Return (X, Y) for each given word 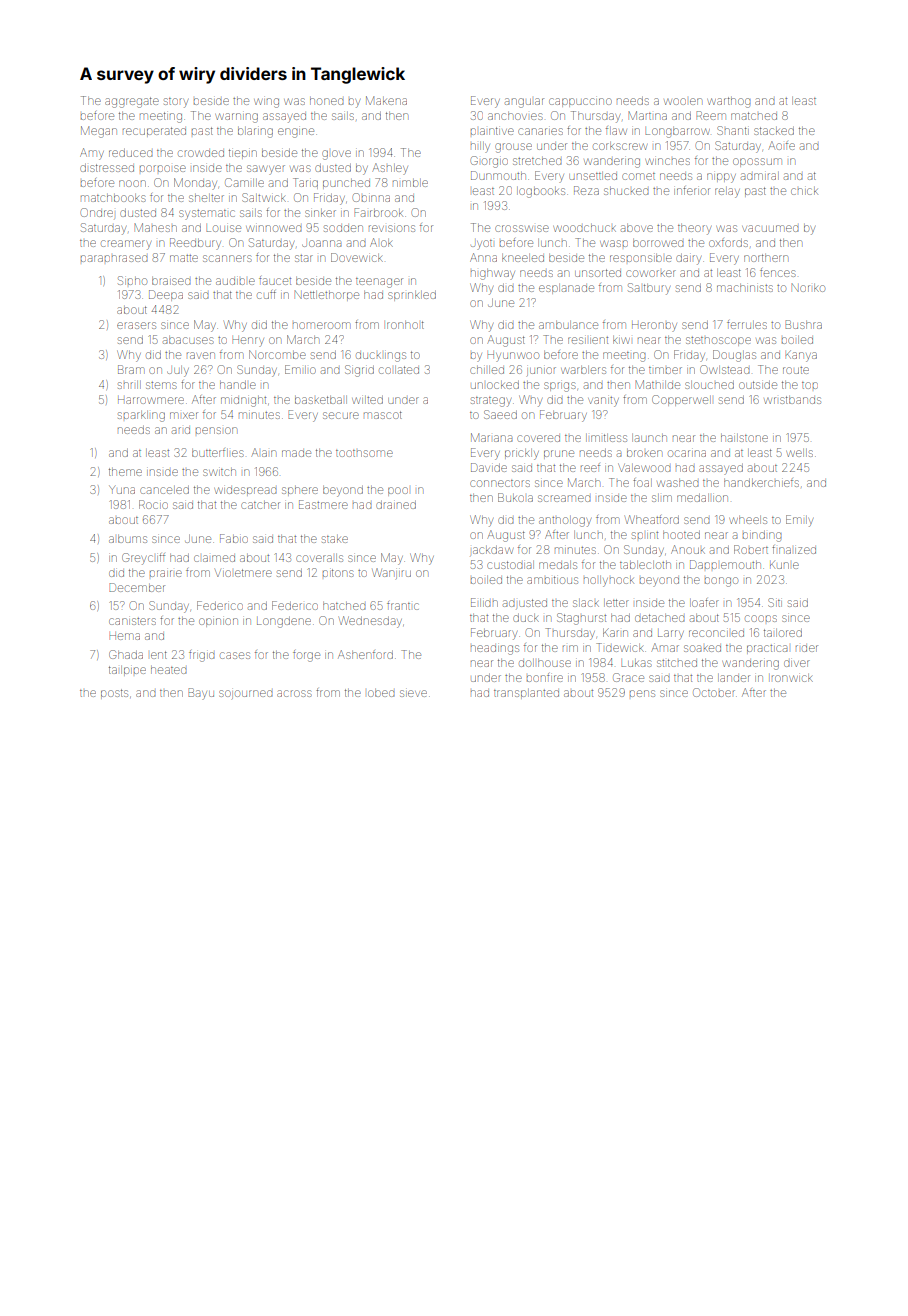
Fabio (234, 538)
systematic (207, 215)
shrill (129, 385)
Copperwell (681, 400)
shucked (626, 191)
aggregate (132, 102)
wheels (748, 520)
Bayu (201, 694)
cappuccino (580, 102)
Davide (489, 467)
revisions (392, 228)
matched (754, 116)
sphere (300, 491)
